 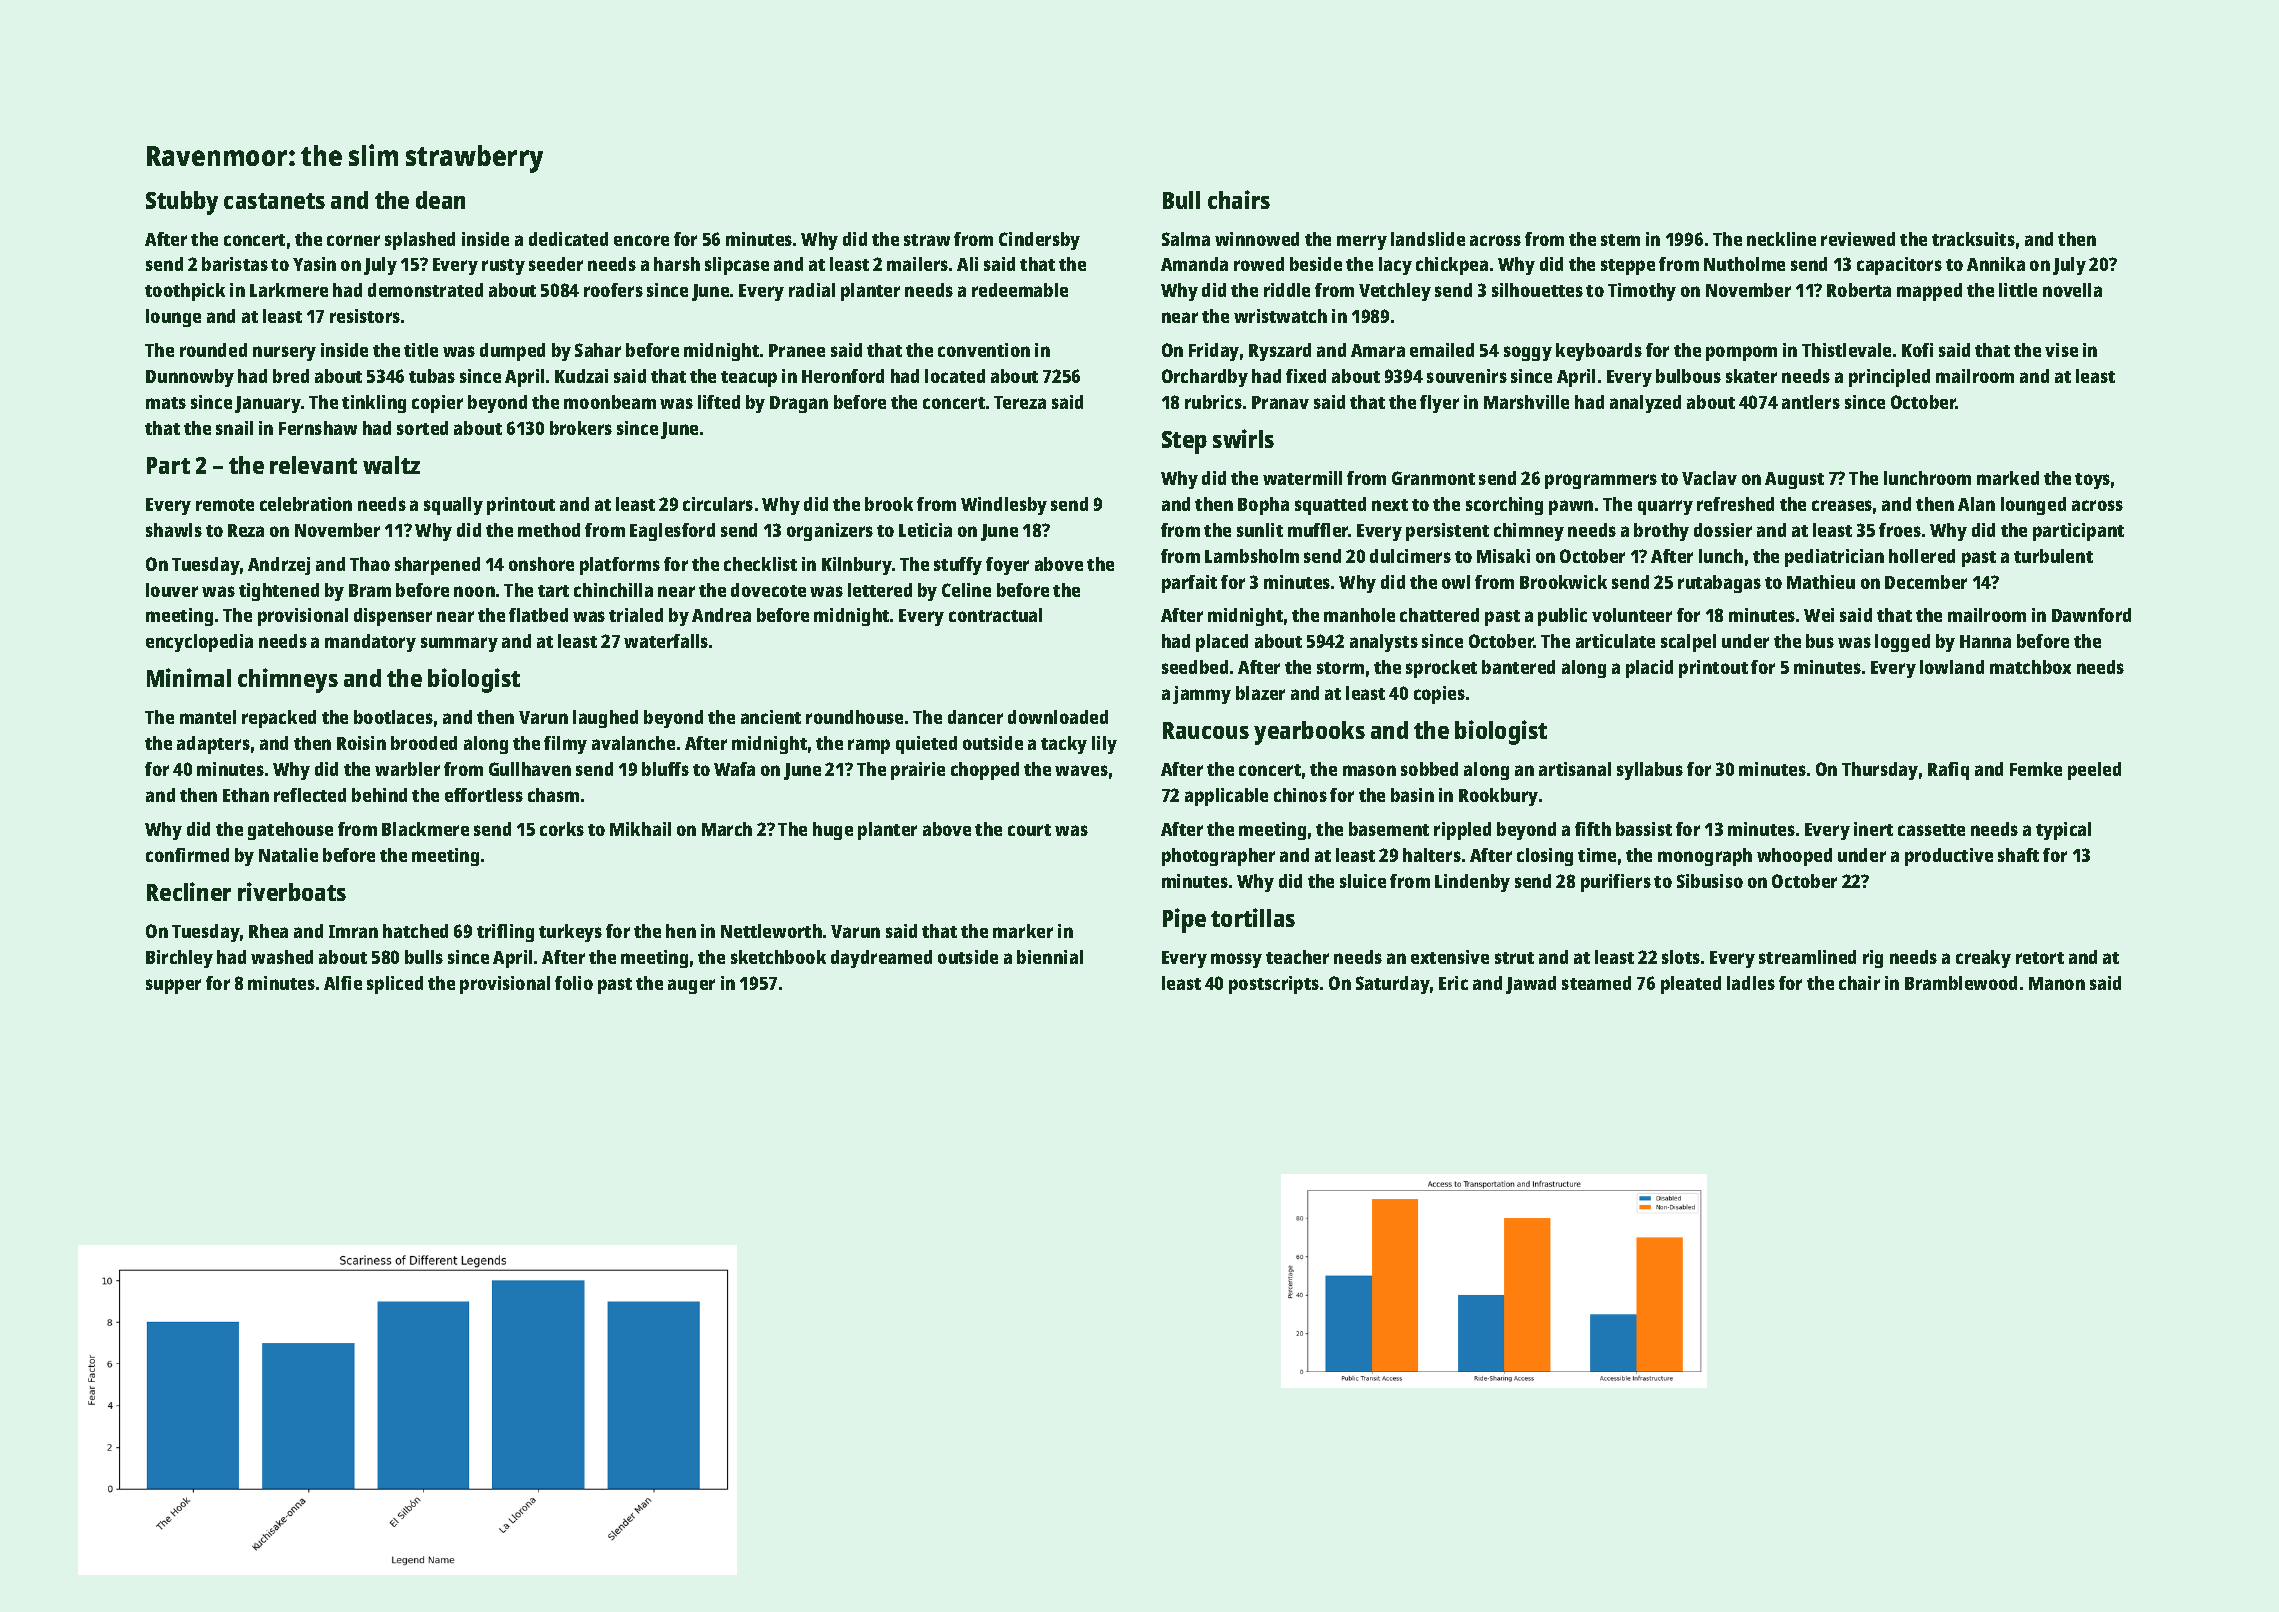 What do you see at coordinates (1023, 931) in the screenshot?
I see `marker` at bounding box center [1023, 931].
